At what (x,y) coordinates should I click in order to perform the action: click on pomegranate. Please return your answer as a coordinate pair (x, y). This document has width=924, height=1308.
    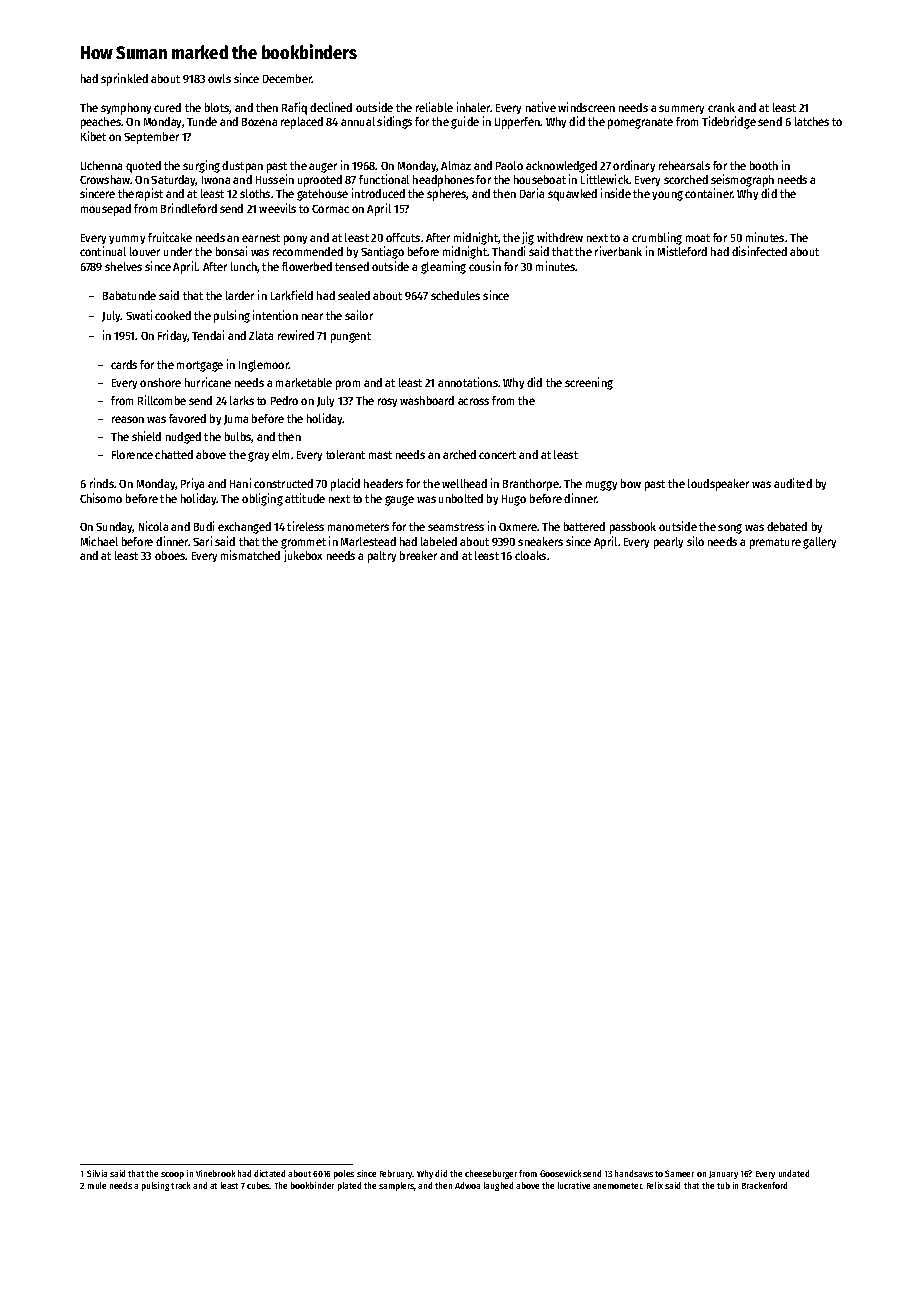
    Looking at the image, I should click on (640, 123).
